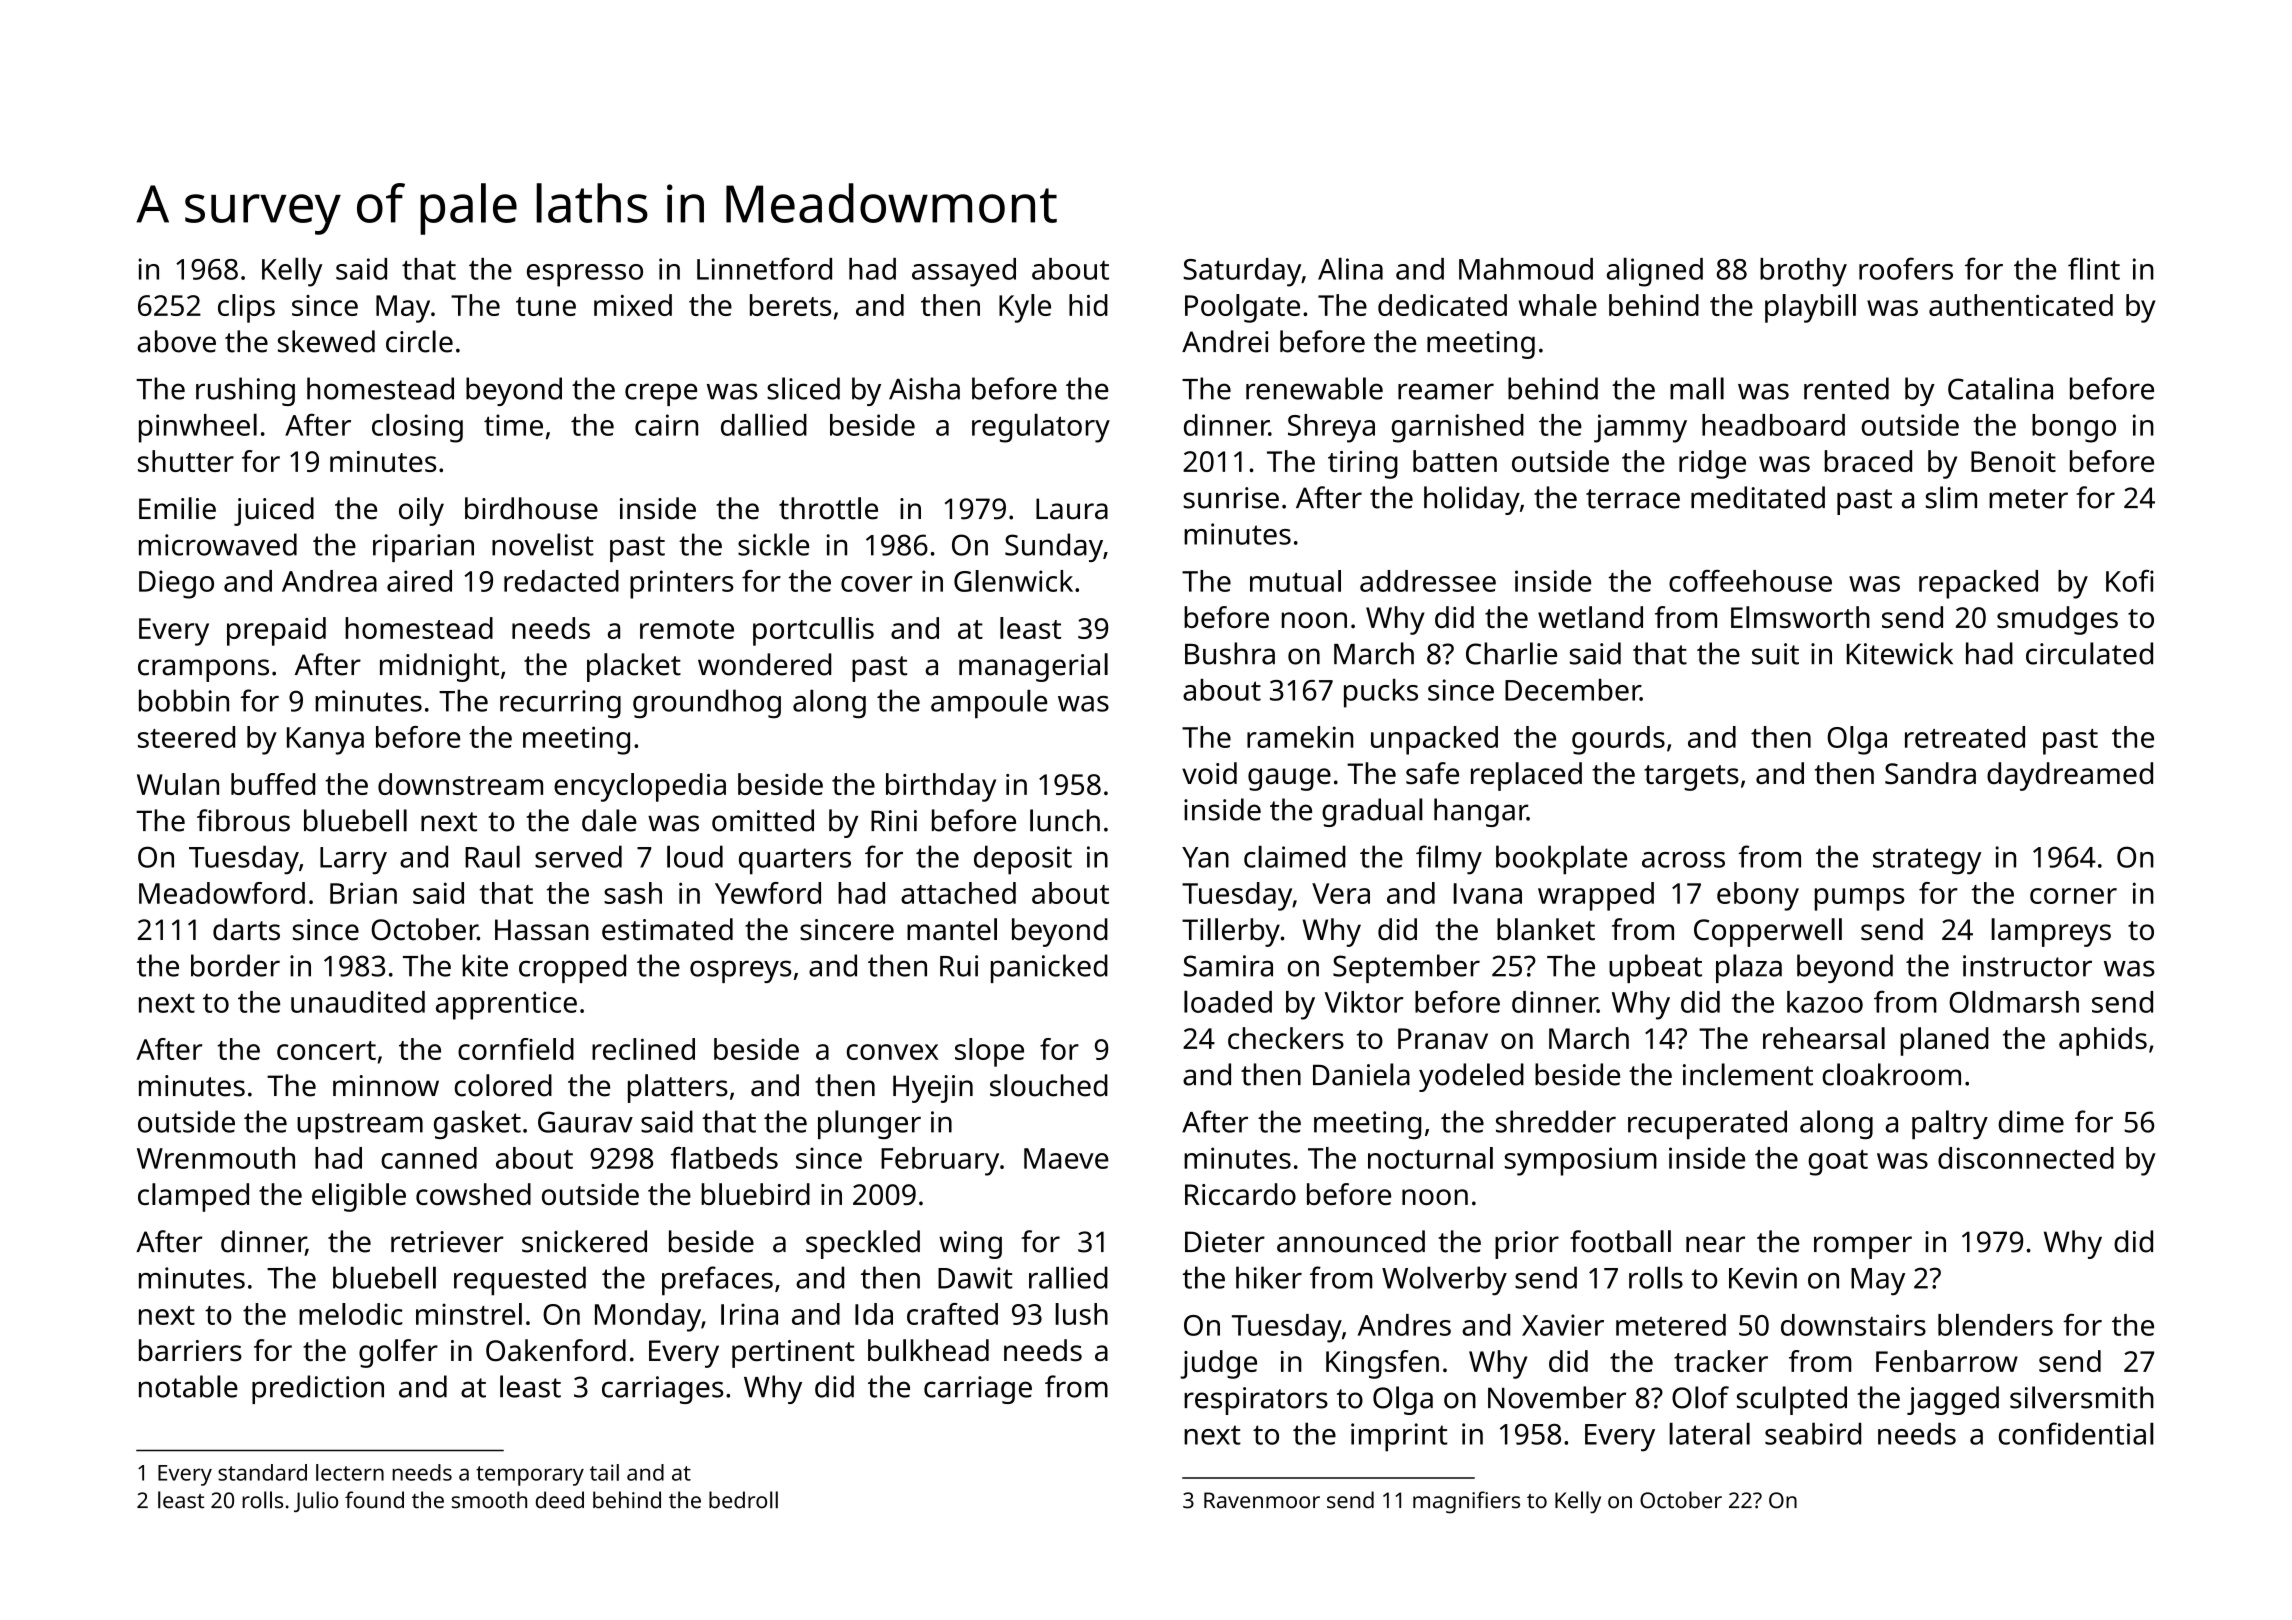 The width and height of the image is (2292, 1620). What do you see at coordinates (940, 1161) in the image?
I see `February` at bounding box center [940, 1161].
